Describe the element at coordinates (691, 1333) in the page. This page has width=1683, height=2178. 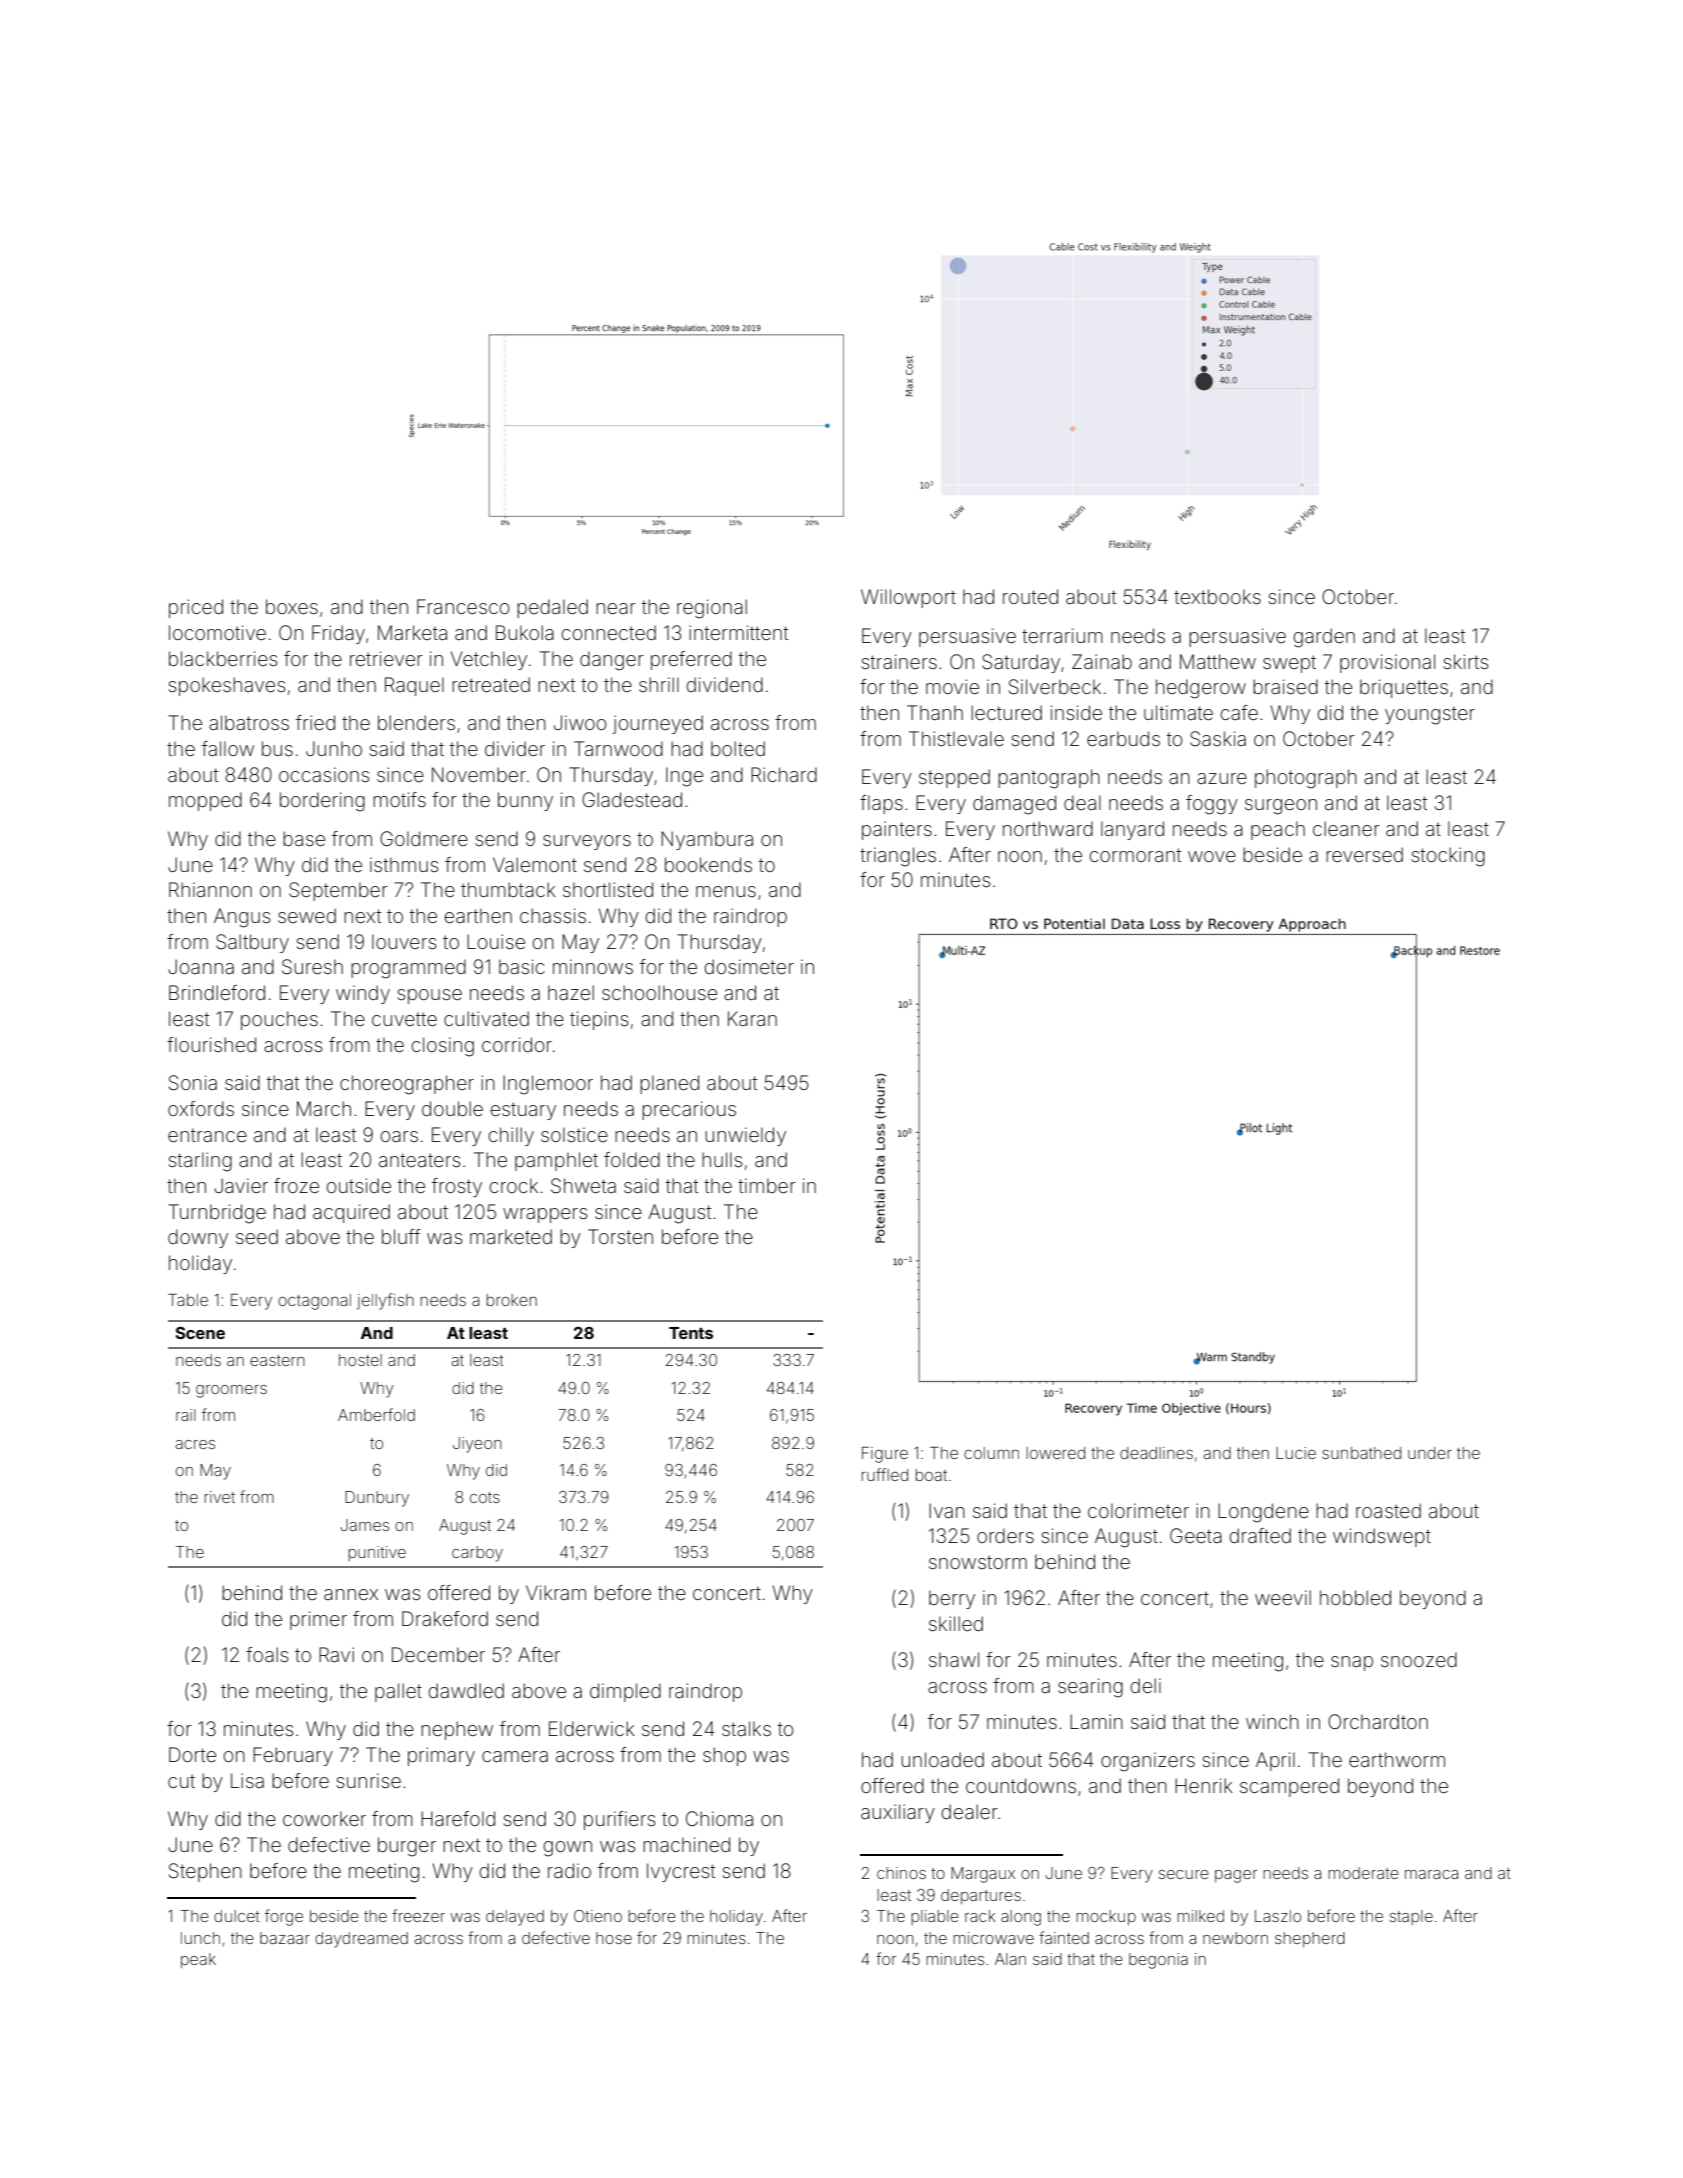
I see `Tents` at that location.
